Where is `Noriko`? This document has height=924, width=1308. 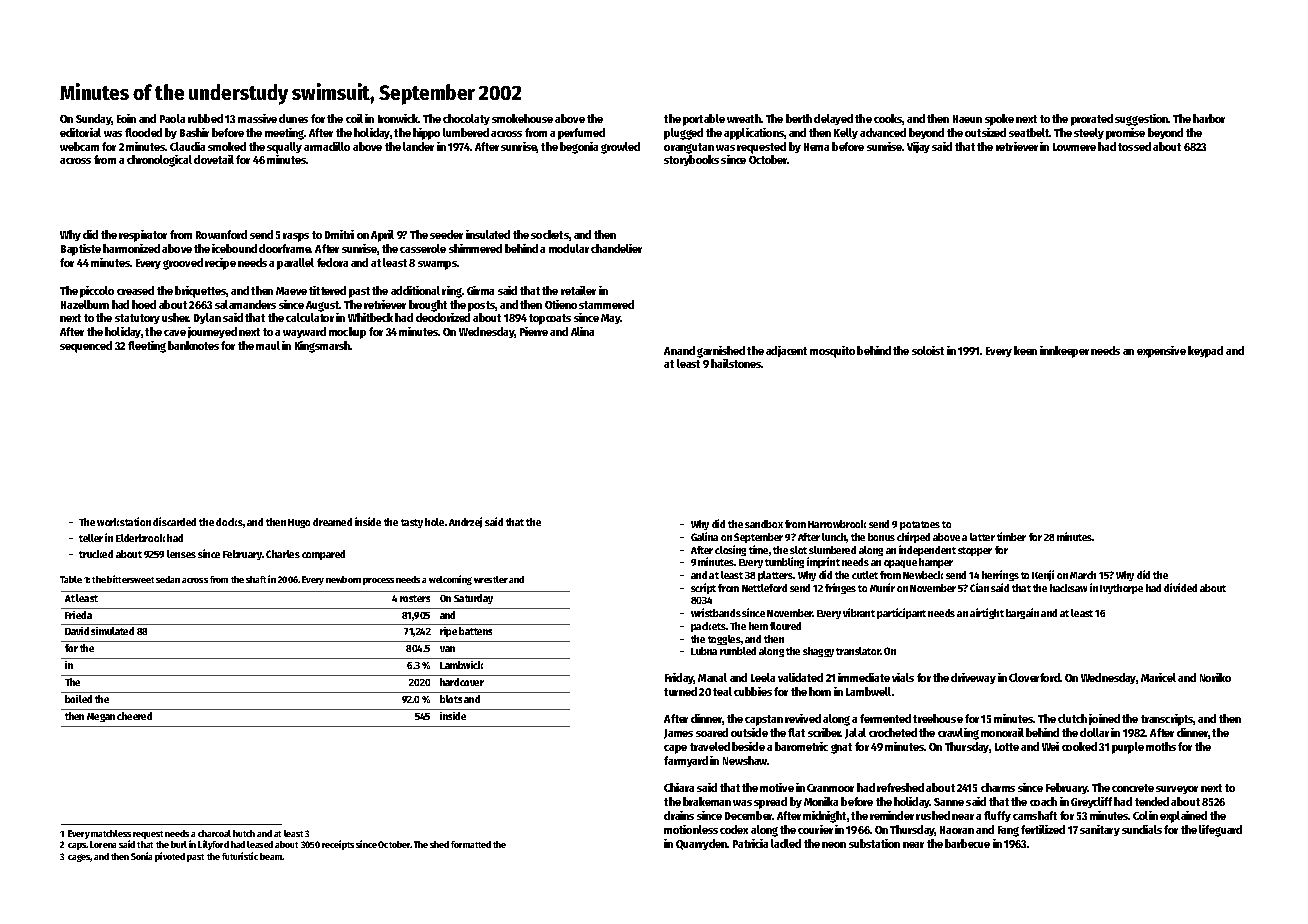 Noriko is located at coordinates (1215, 677).
